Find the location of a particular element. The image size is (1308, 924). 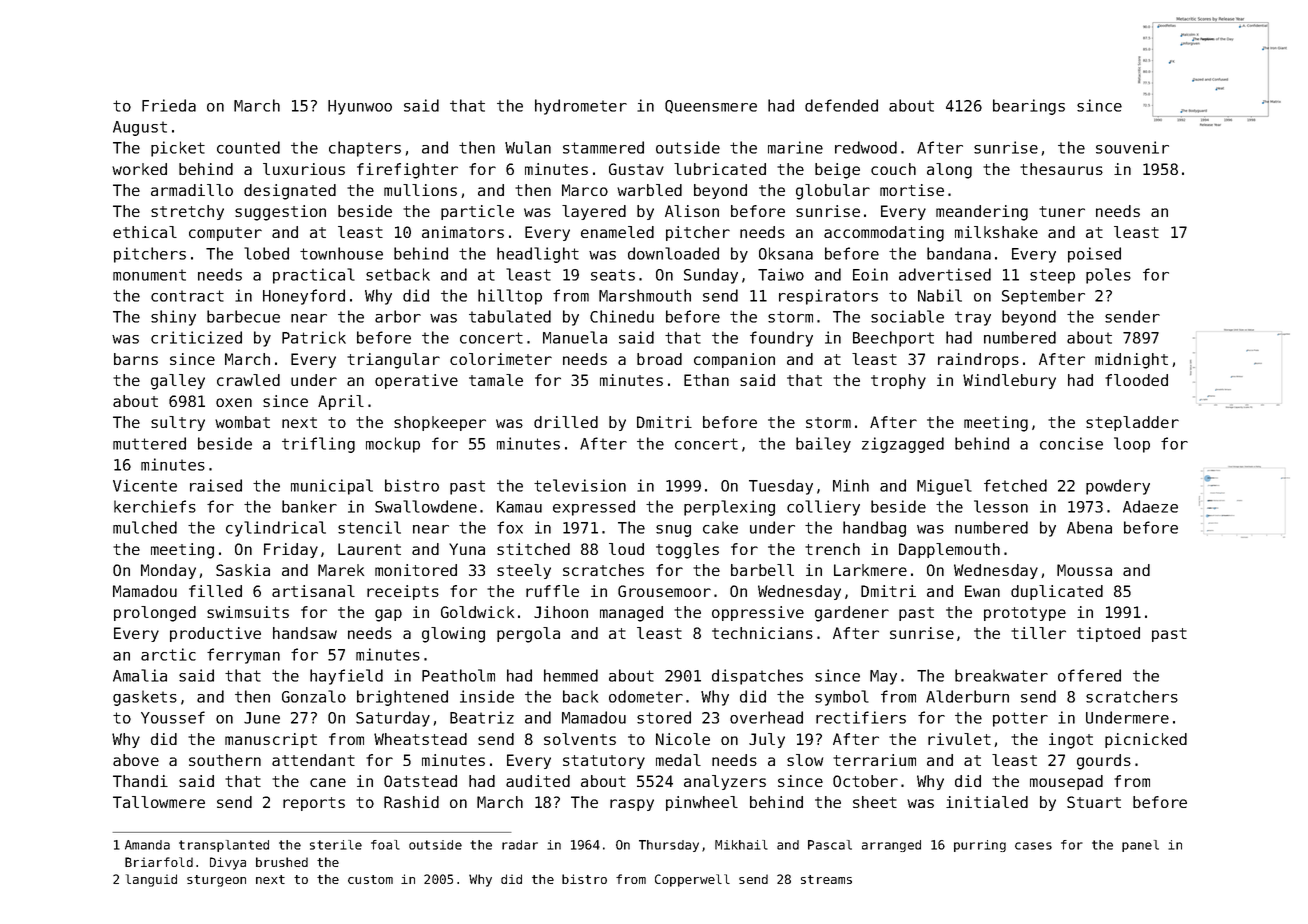

Briarfold is located at coordinates (159, 862).
